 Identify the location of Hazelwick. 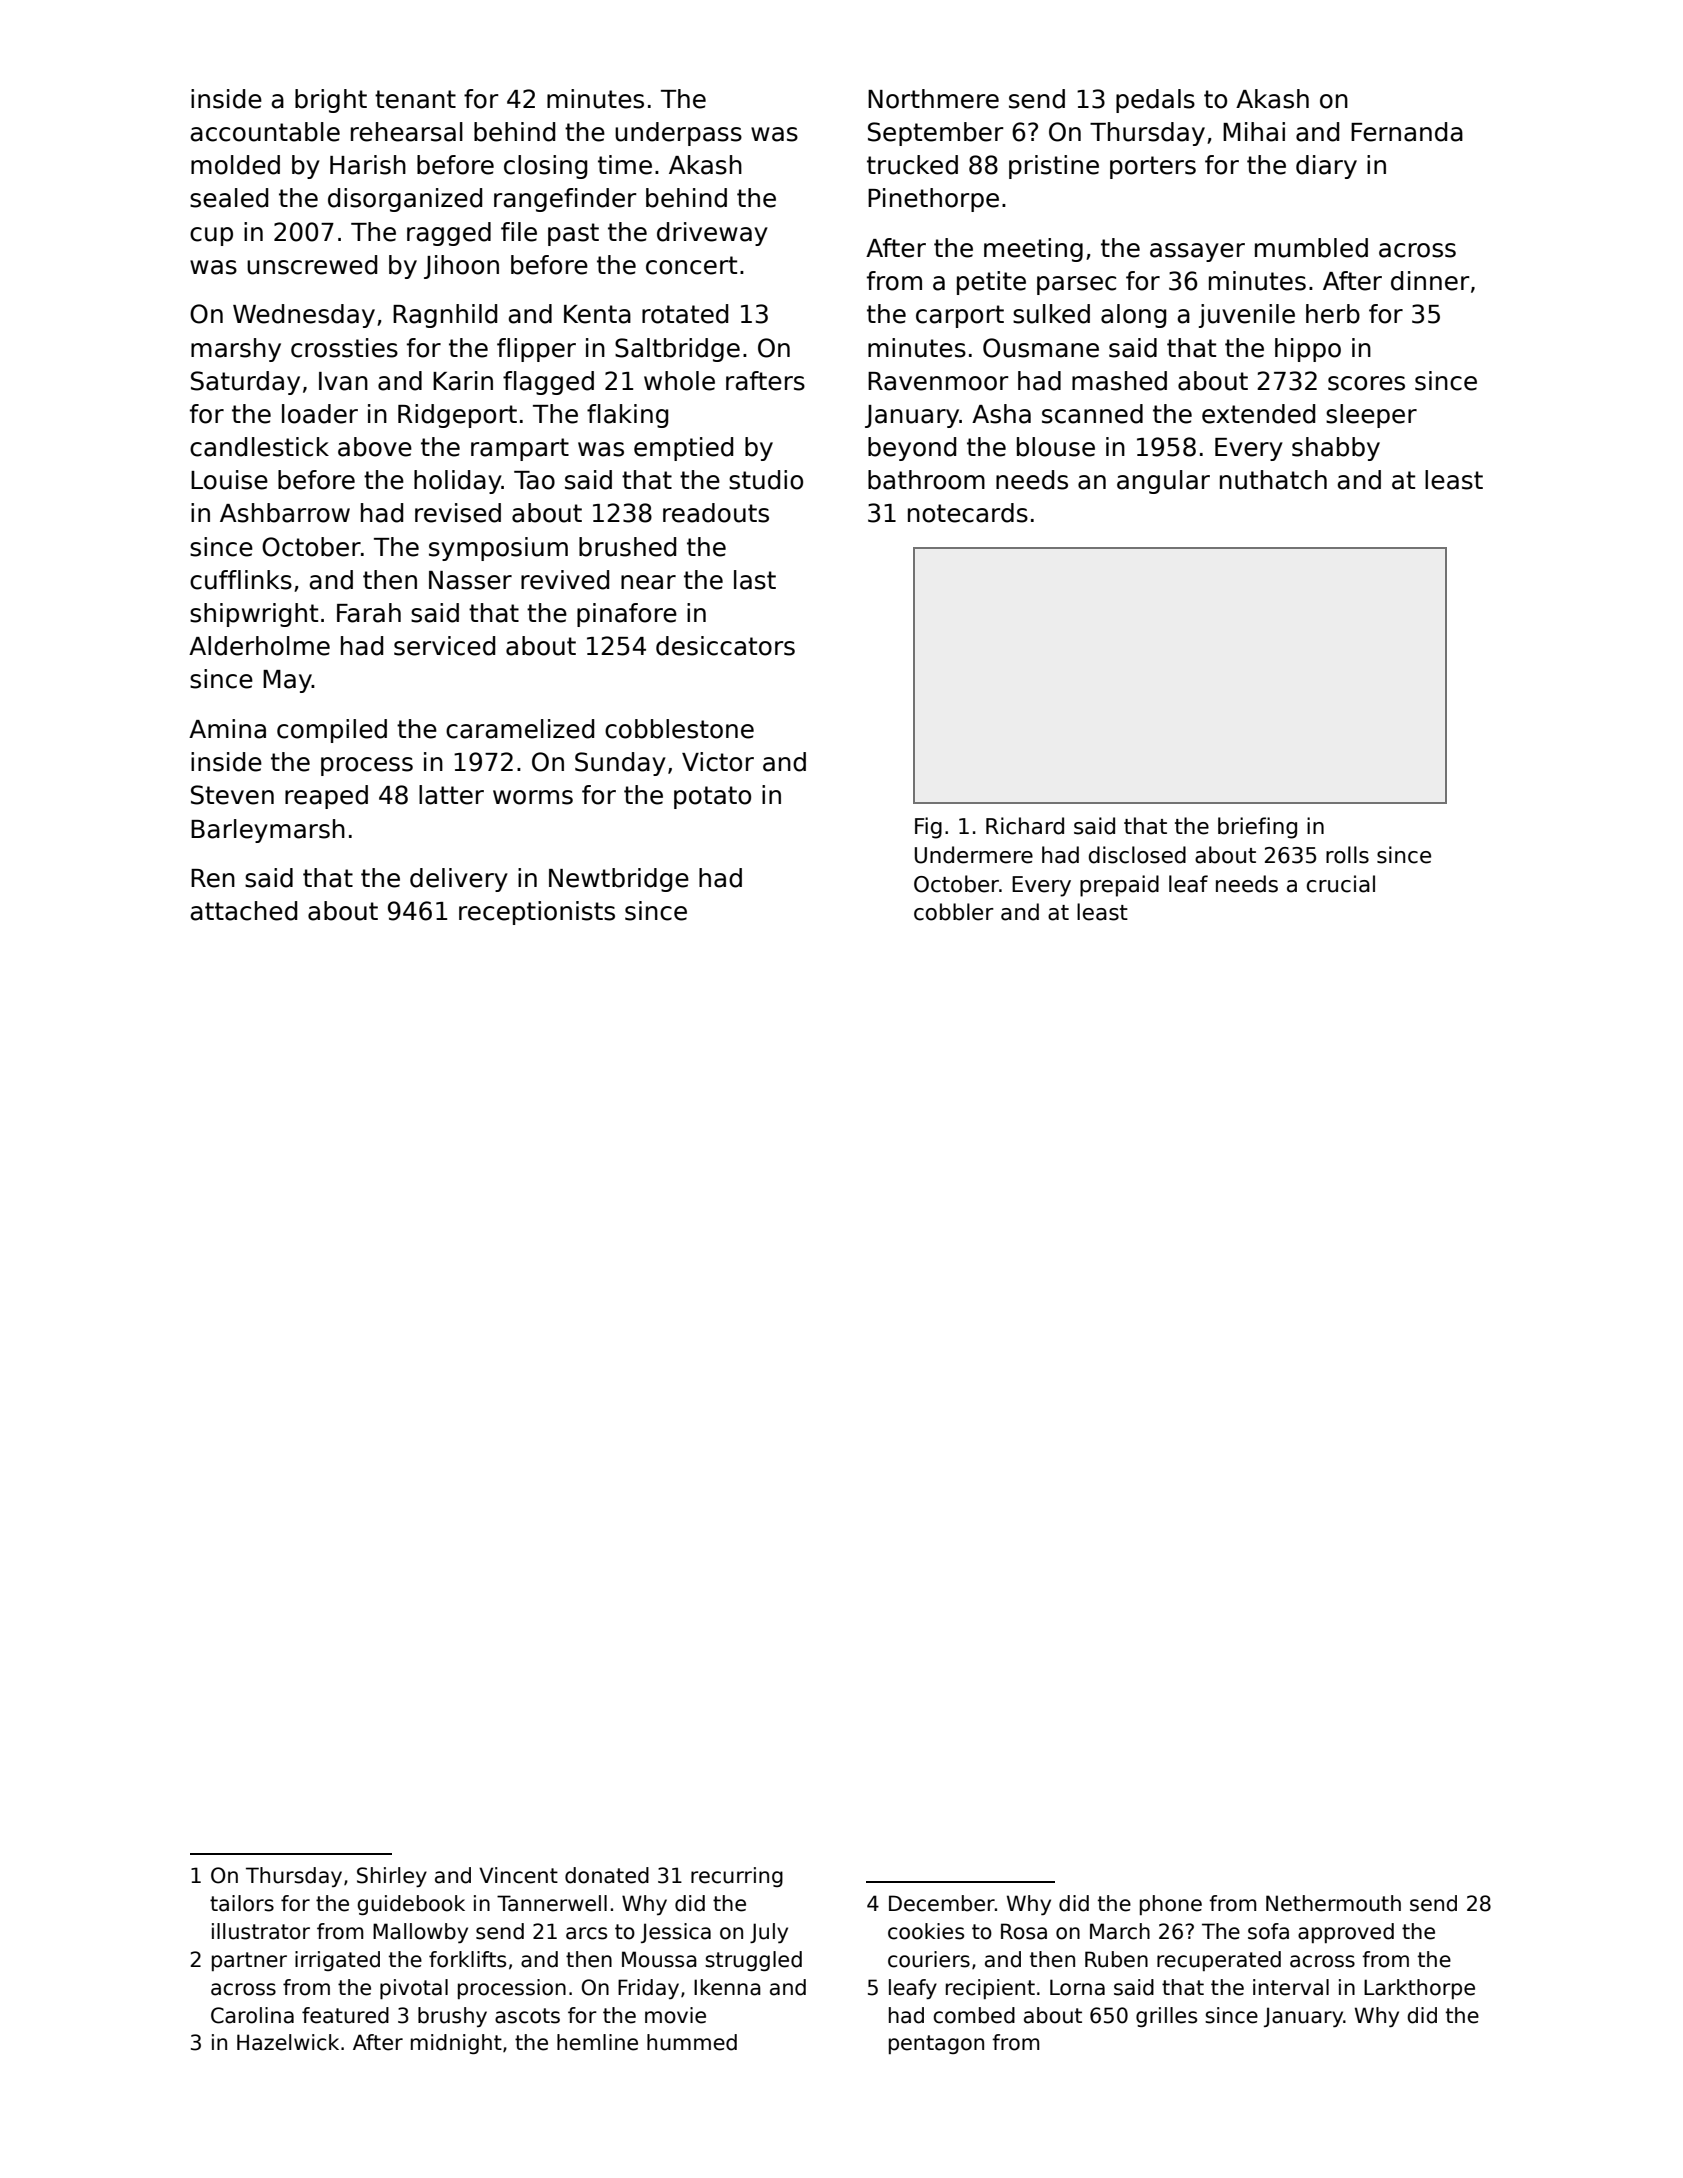
(288, 2042).
